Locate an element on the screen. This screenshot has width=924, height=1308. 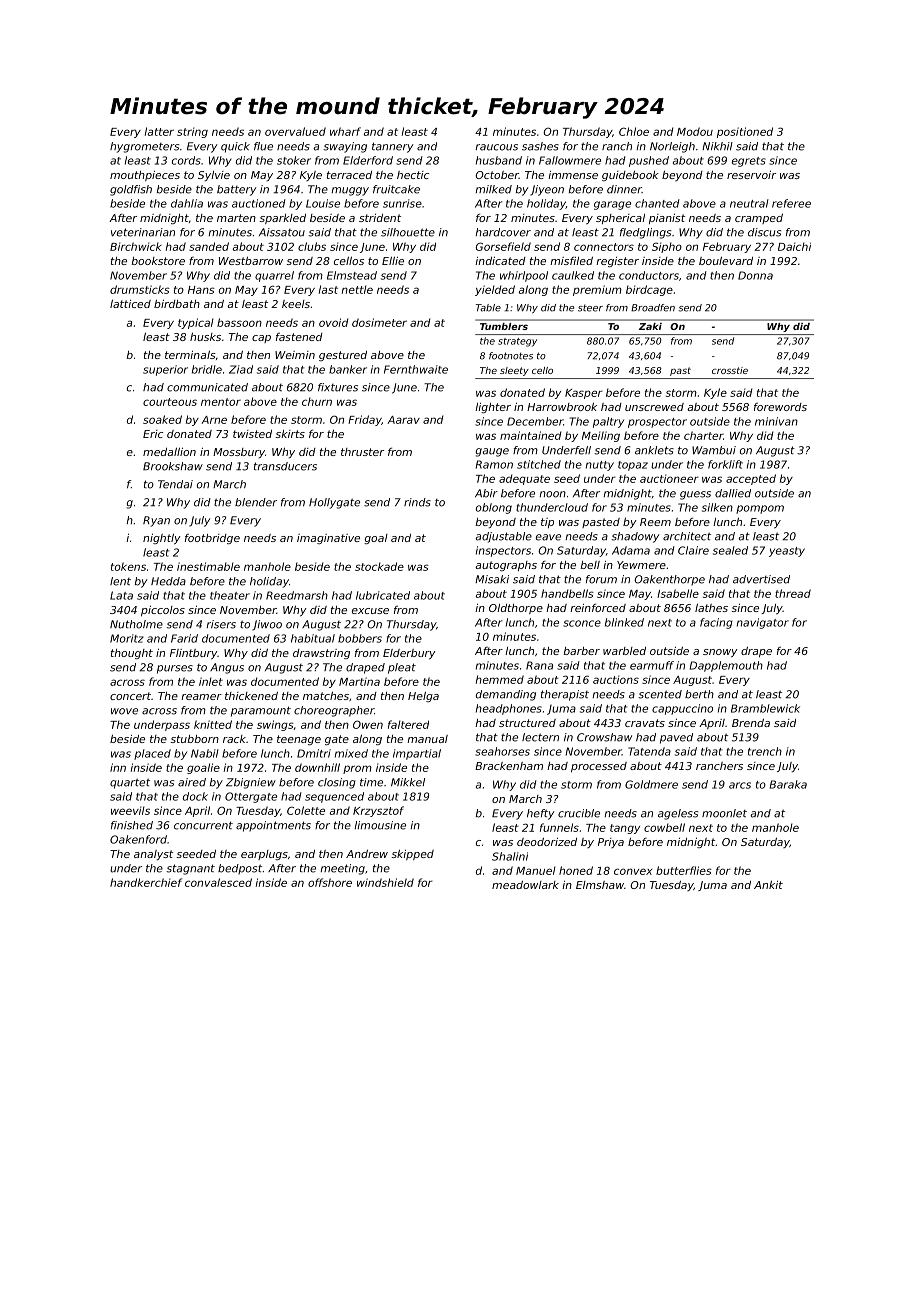
footbridge is located at coordinates (212, 538).
